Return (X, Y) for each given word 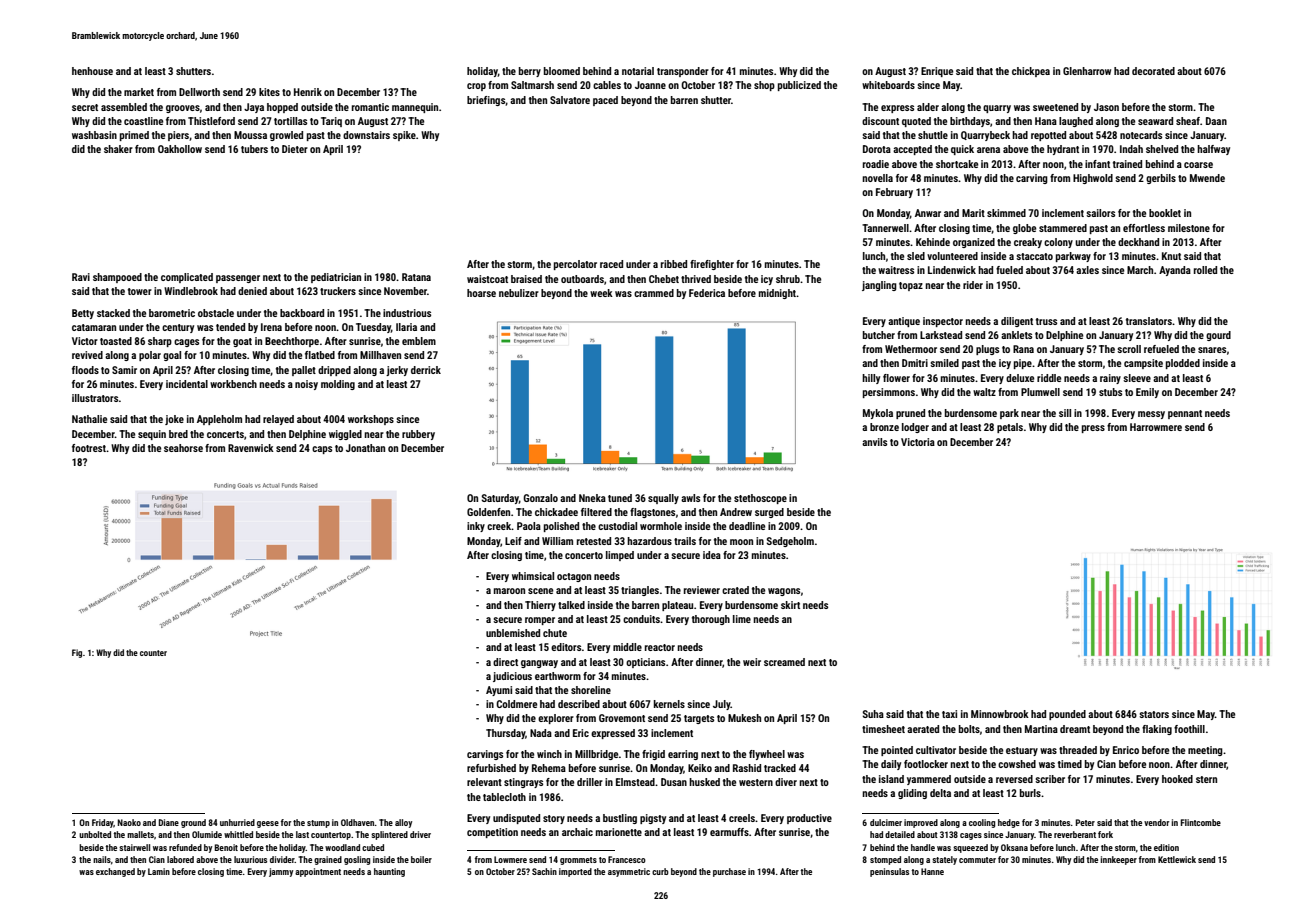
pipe (1023, 364)
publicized (799, 86)
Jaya (254, 108)
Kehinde (933, 242)
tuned (620, 498)
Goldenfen (488, 512)
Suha (873, 714)
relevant (484, 782)
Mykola (878, 414)
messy (1151, 415)
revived (87, 355)
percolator (575, 265)
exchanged (115, 872)
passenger (238, 279)
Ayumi (499, 691)
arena (988, 150)
